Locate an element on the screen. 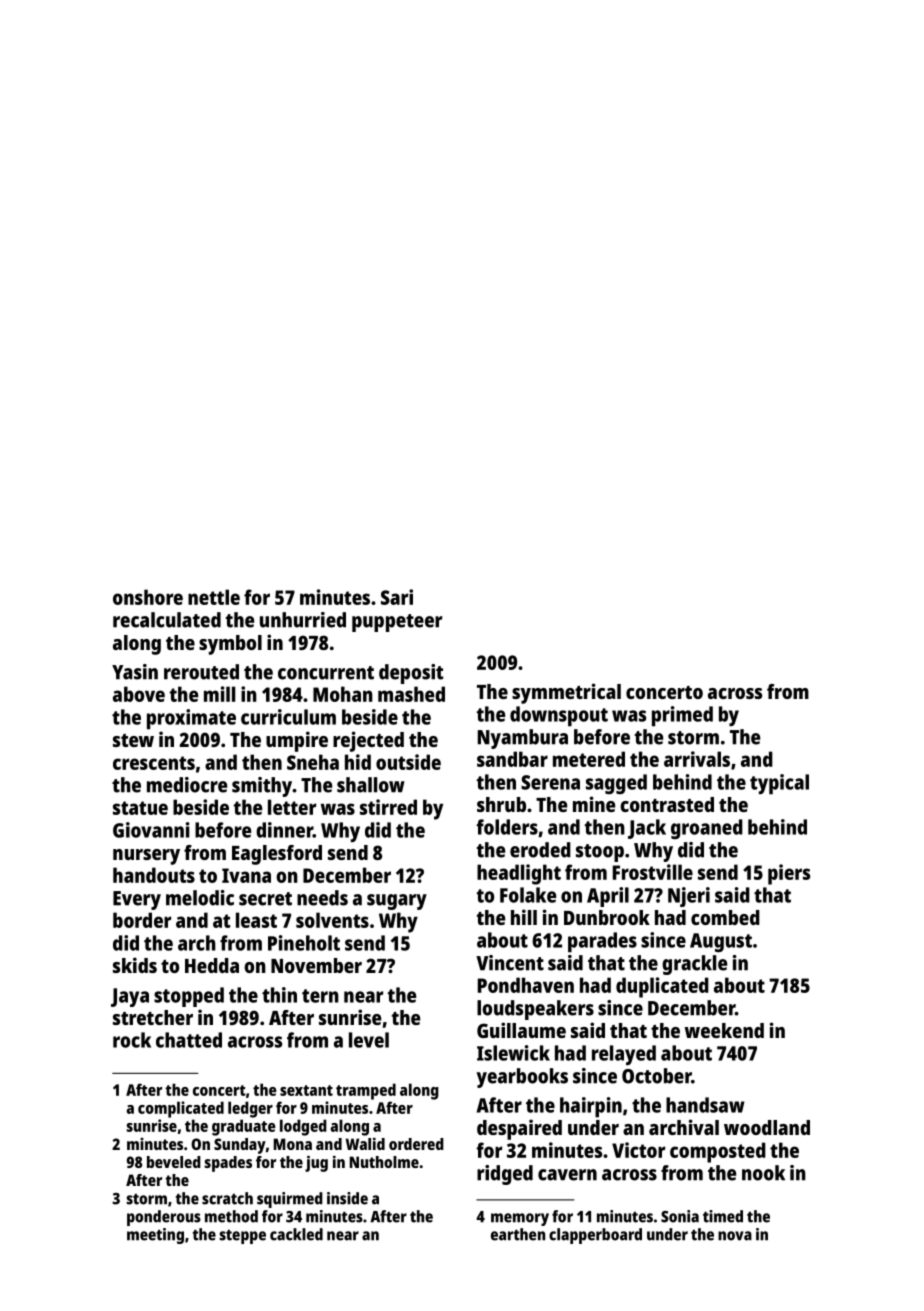 The height and width of the screenshot is (1311, 924). typical is located at coordinates (779, 784).
